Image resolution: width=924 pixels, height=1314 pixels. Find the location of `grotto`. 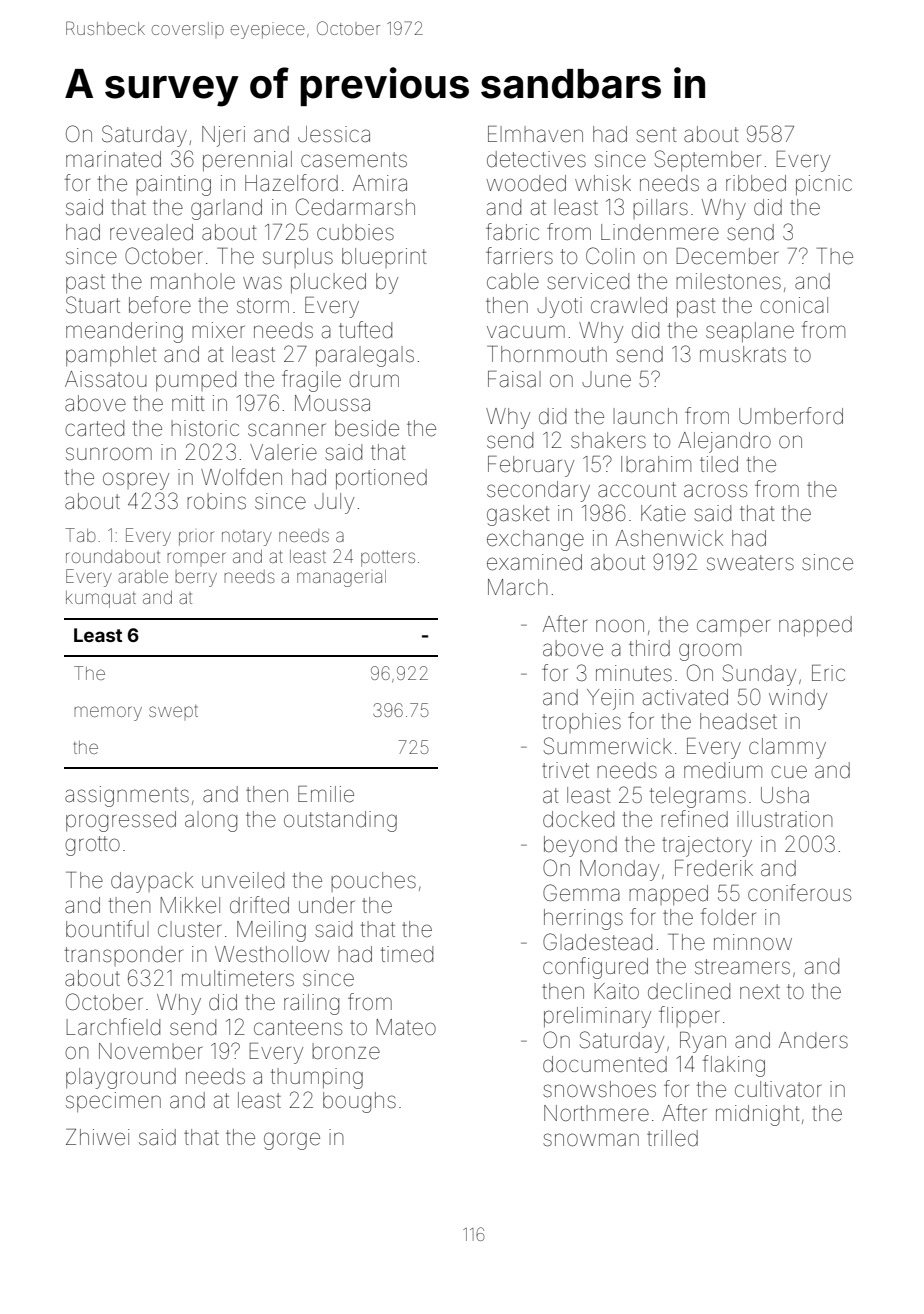

grotto is located at coordinates (92, 846).
